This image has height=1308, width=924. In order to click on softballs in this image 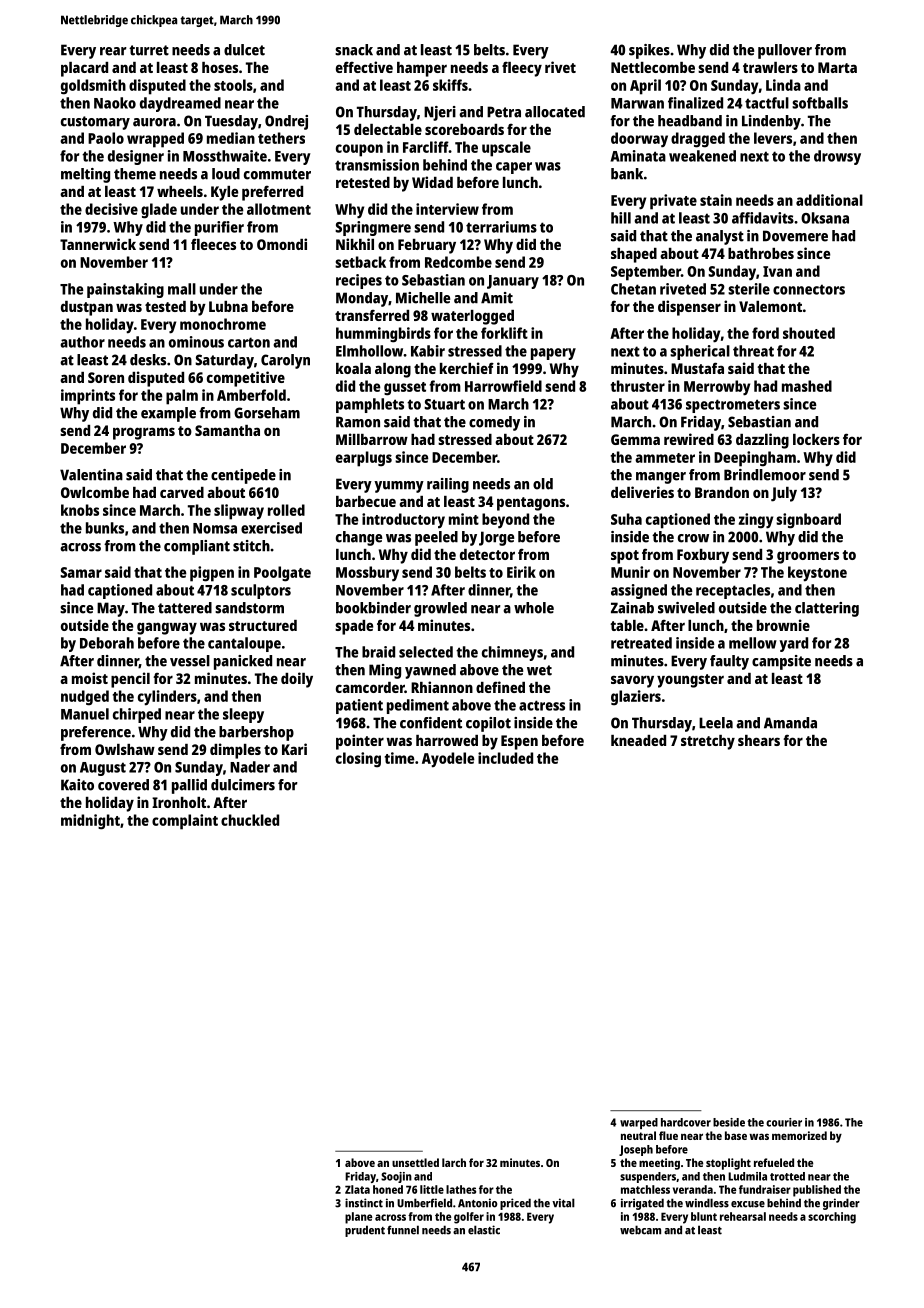, I will do `click(820, 103)`.
